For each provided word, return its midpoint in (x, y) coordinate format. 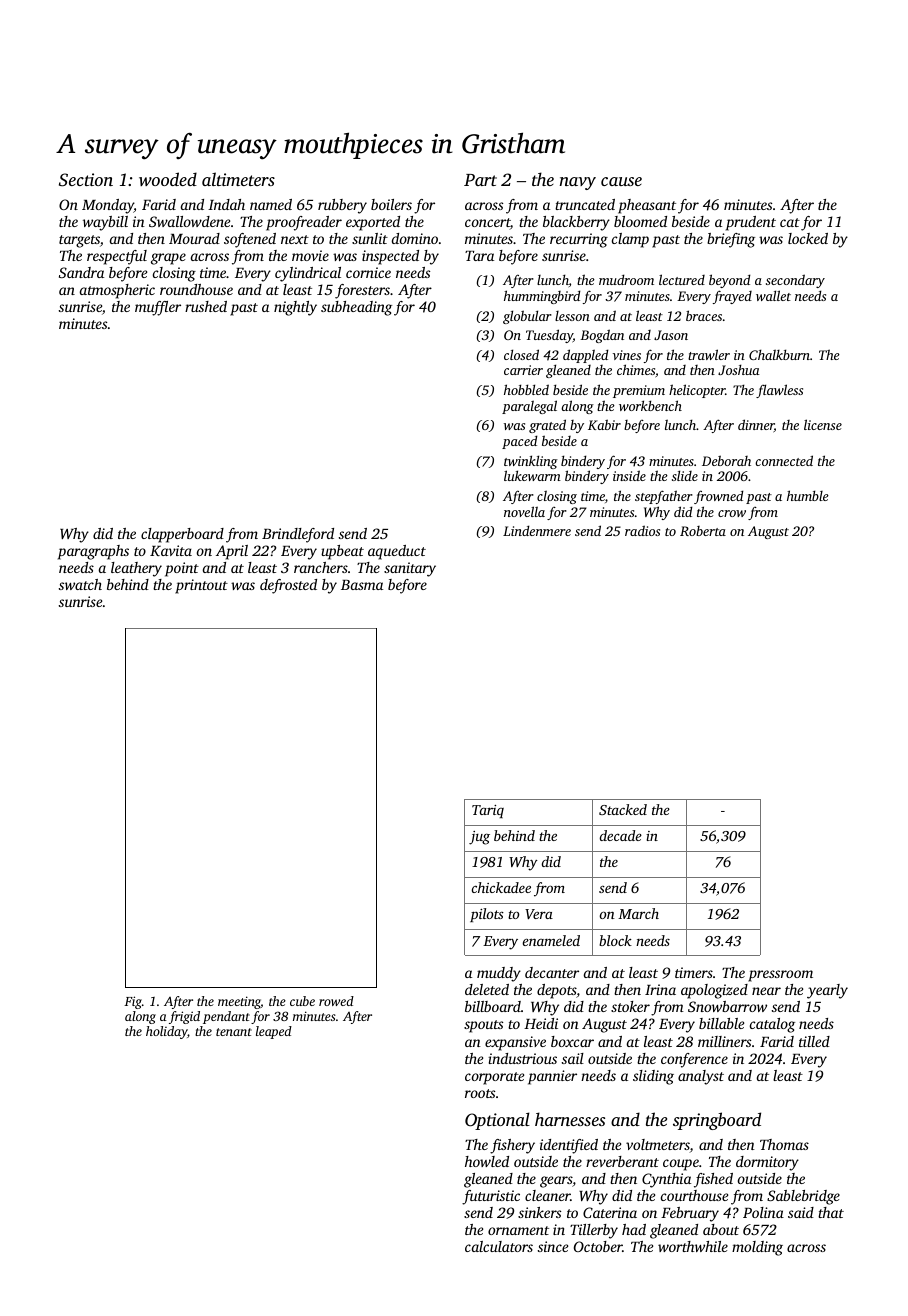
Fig (133, 1002)
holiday (166, 1032)
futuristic (491, 1197)
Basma (362, 585)
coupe (681, 1165)
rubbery (342, 206)
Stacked (623, 809)
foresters (362, 291)
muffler (158, 308)
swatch (80, 584)
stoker (630, 1006)
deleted (487, 989)
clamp (630, 240)
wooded (168, 179)
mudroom (626, 279)
